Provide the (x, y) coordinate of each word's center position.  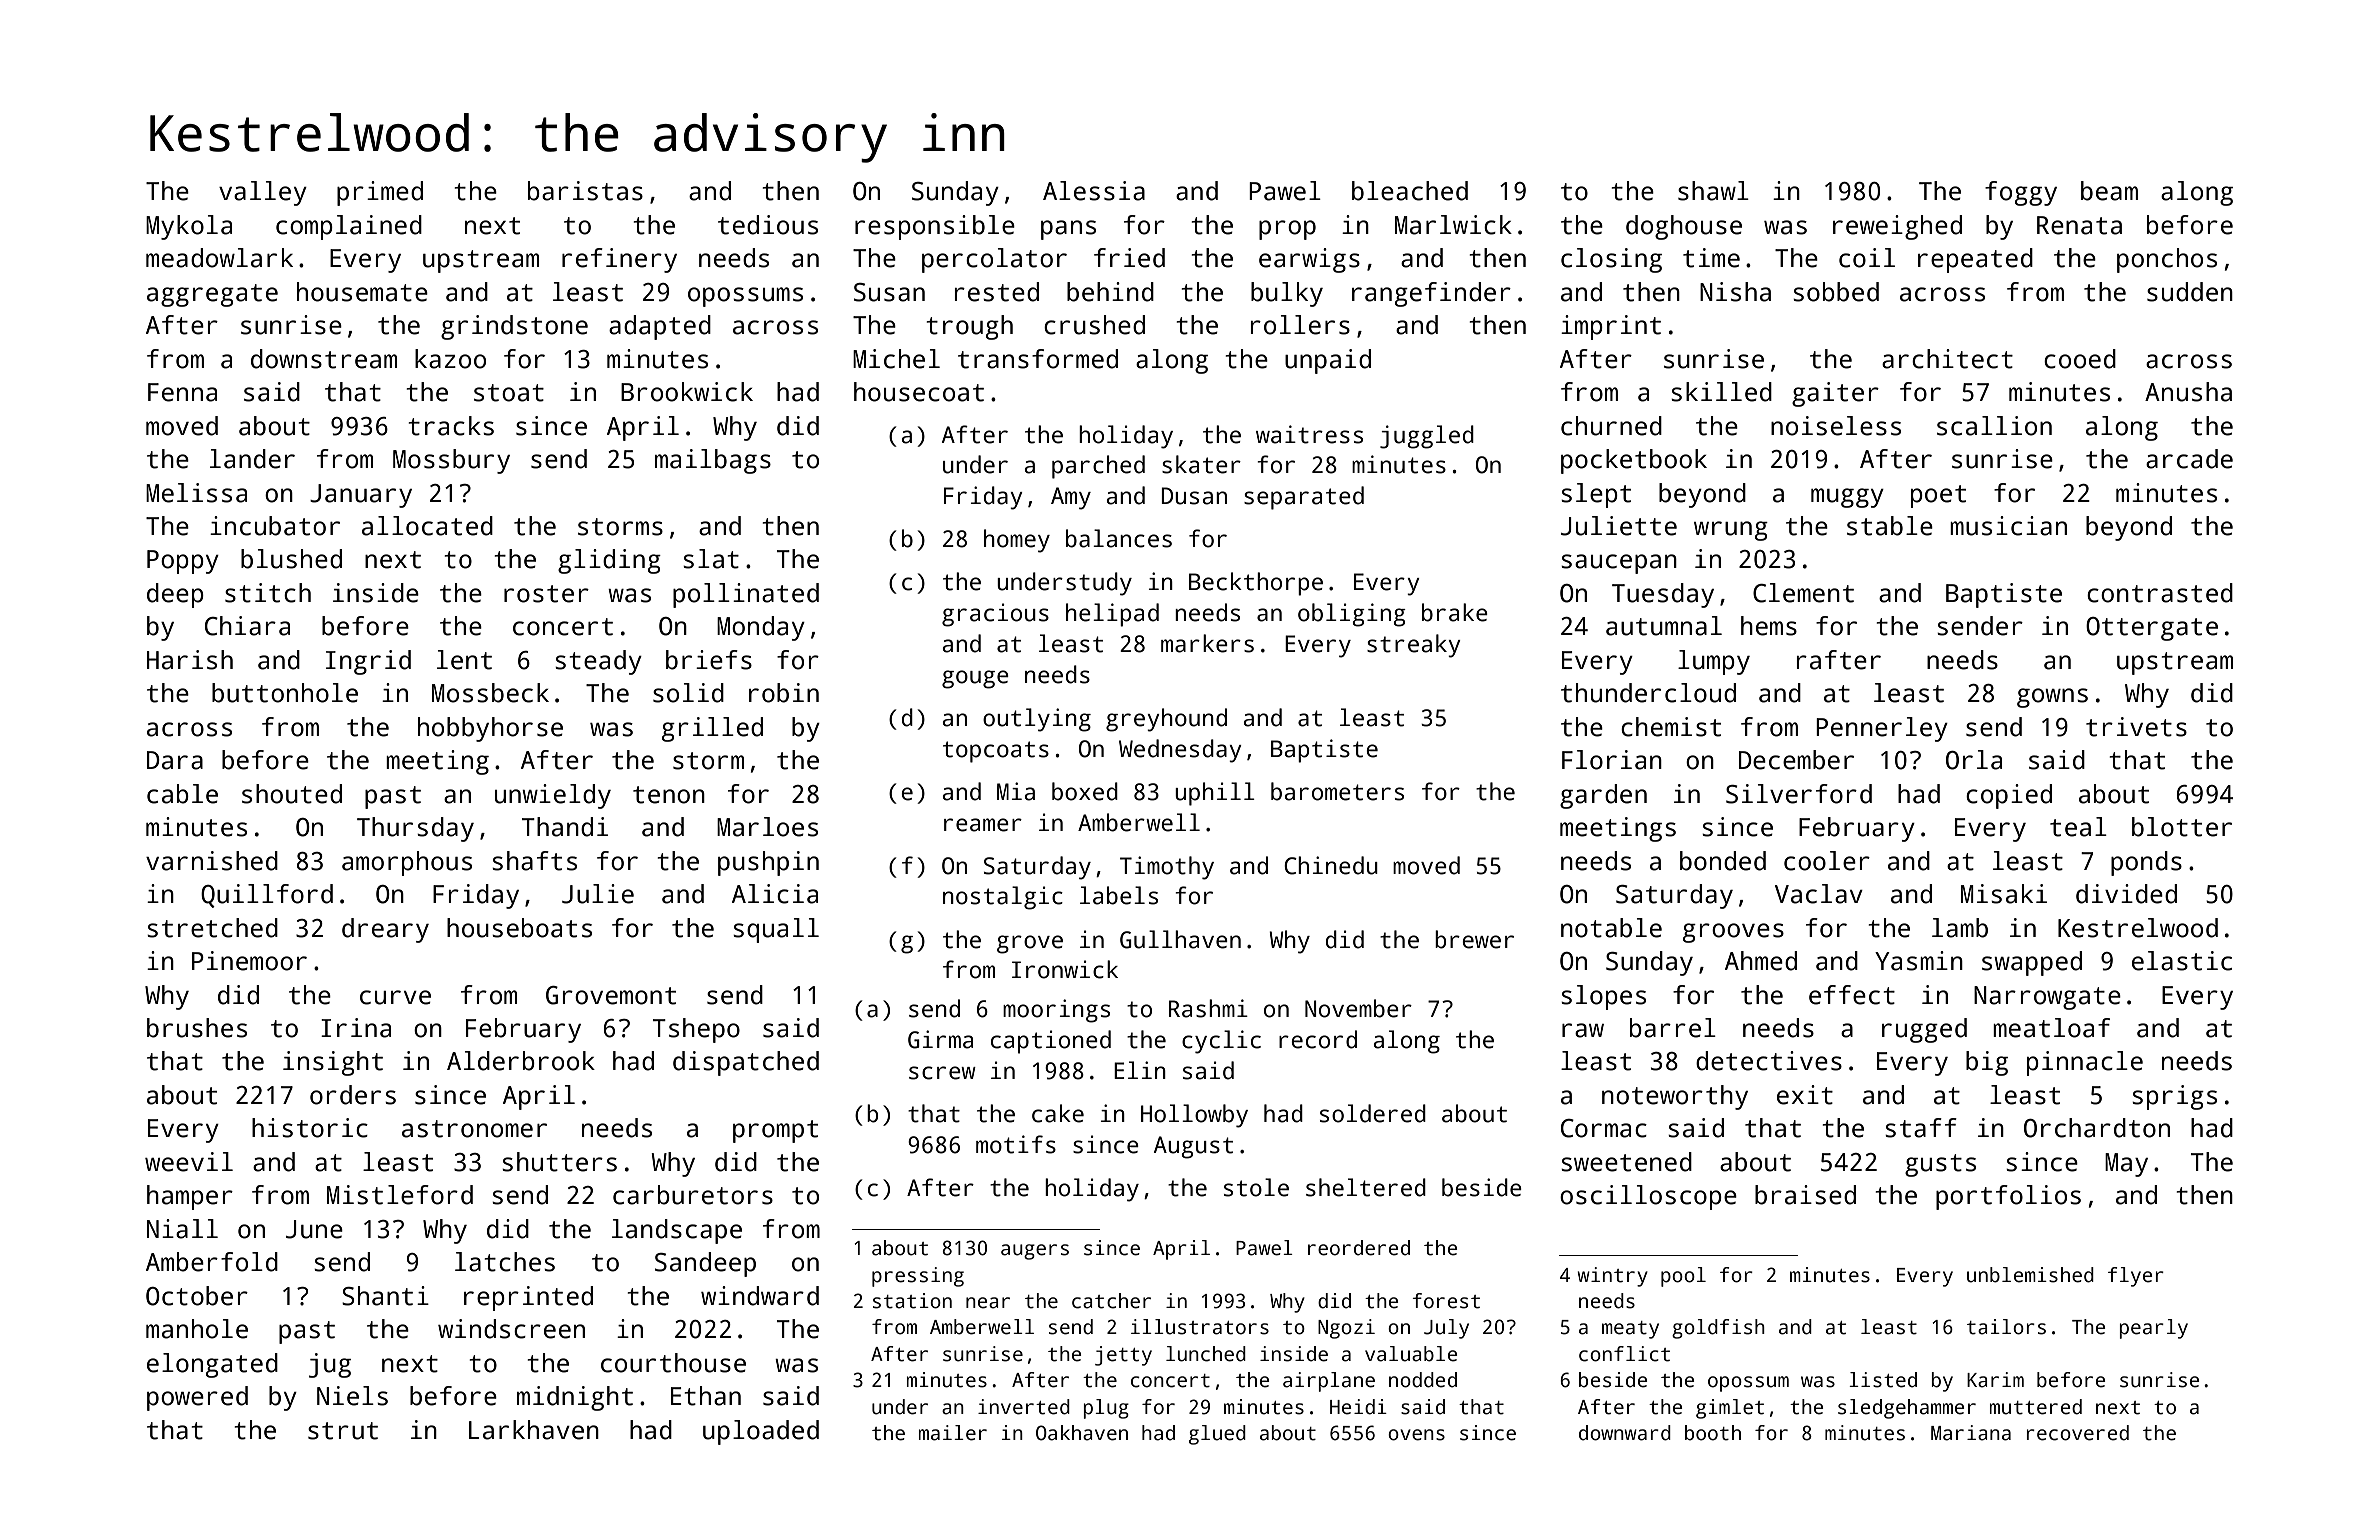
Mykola (189, 227)
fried (1129, 258)
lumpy (1714, 662)
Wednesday (1180, 751)
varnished (212, 861)
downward (1625, 1433)
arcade (2189, 459)
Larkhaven (534, 1430)
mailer (953, 1433)
